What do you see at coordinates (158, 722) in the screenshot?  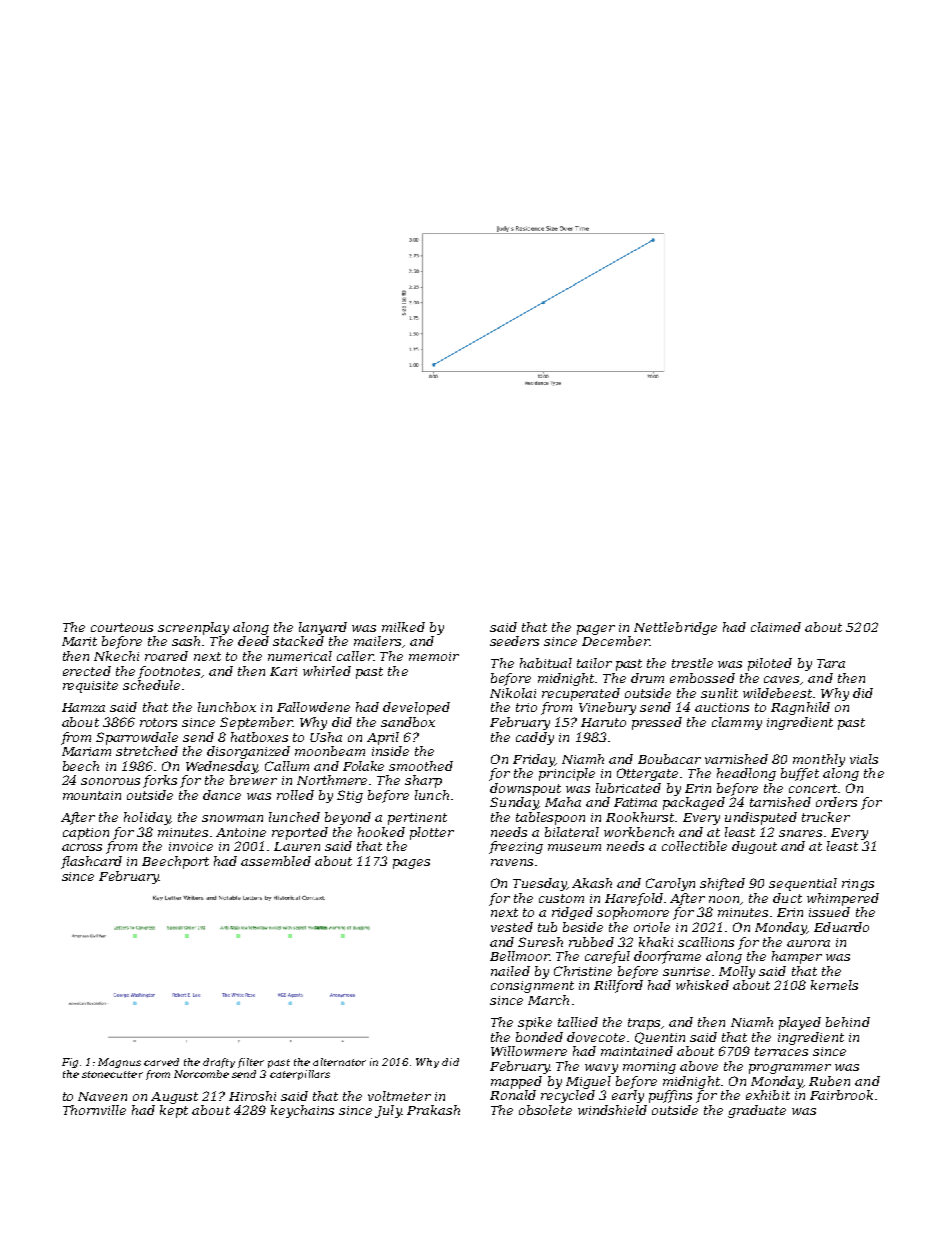 I see `rotors` at bounding box center [158, 722].
